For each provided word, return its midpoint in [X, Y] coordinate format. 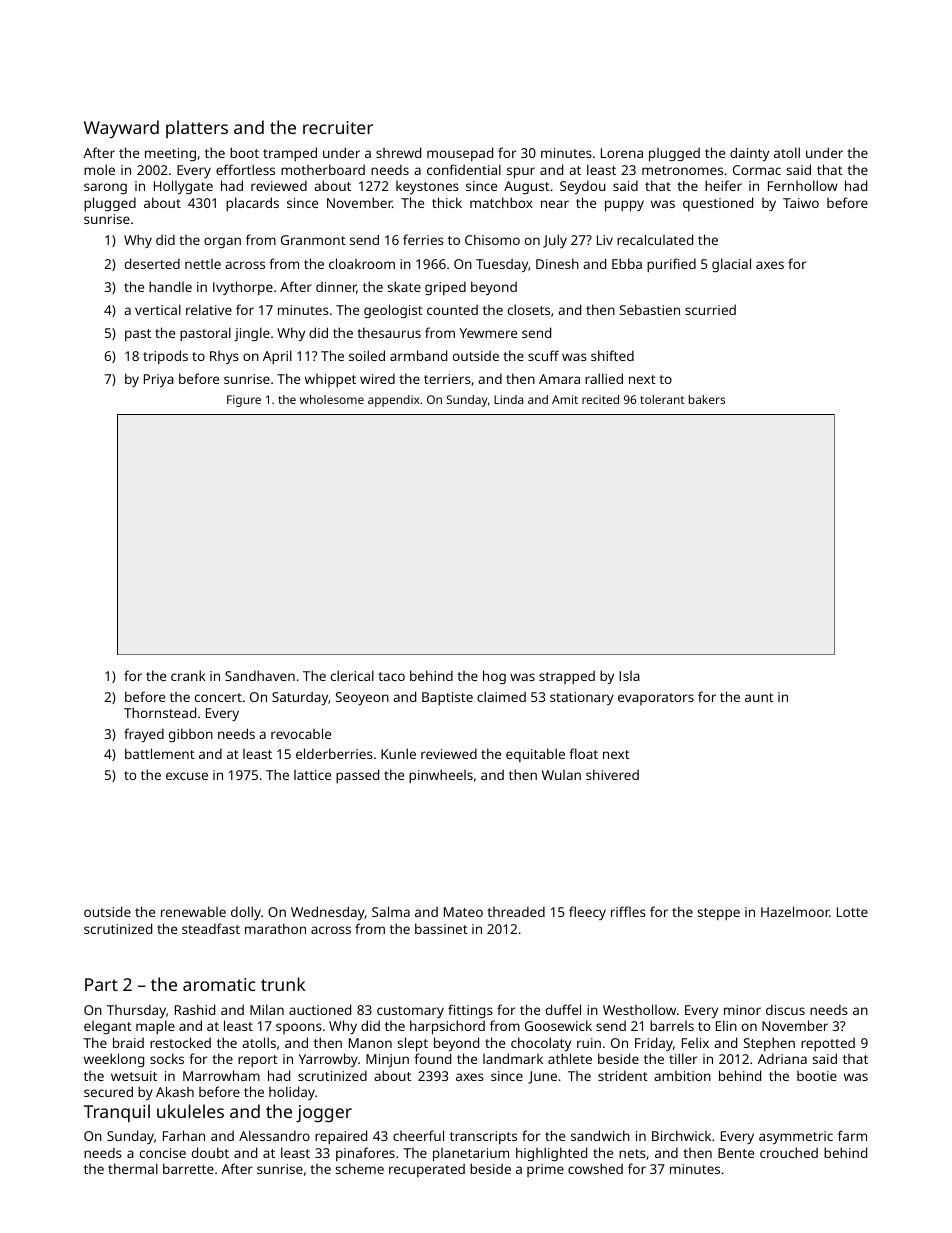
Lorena [622, 153]
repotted [828, 1044]
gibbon [191, 735]
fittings [470, 1011]
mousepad [460, 154]
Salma [391, 911]
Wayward [121, 129]
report [258, 1061]
